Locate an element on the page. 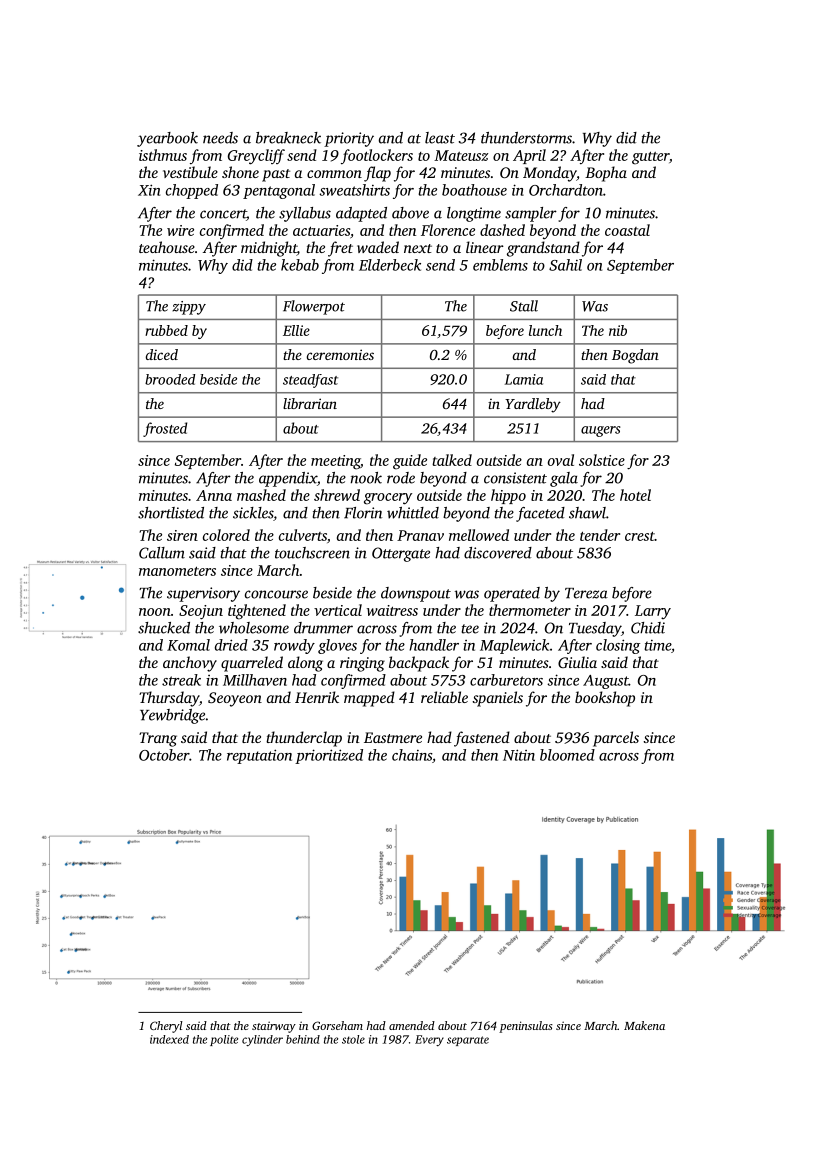 This document has width=816, height=1158. amended is located at coordinates (412, 1025).
